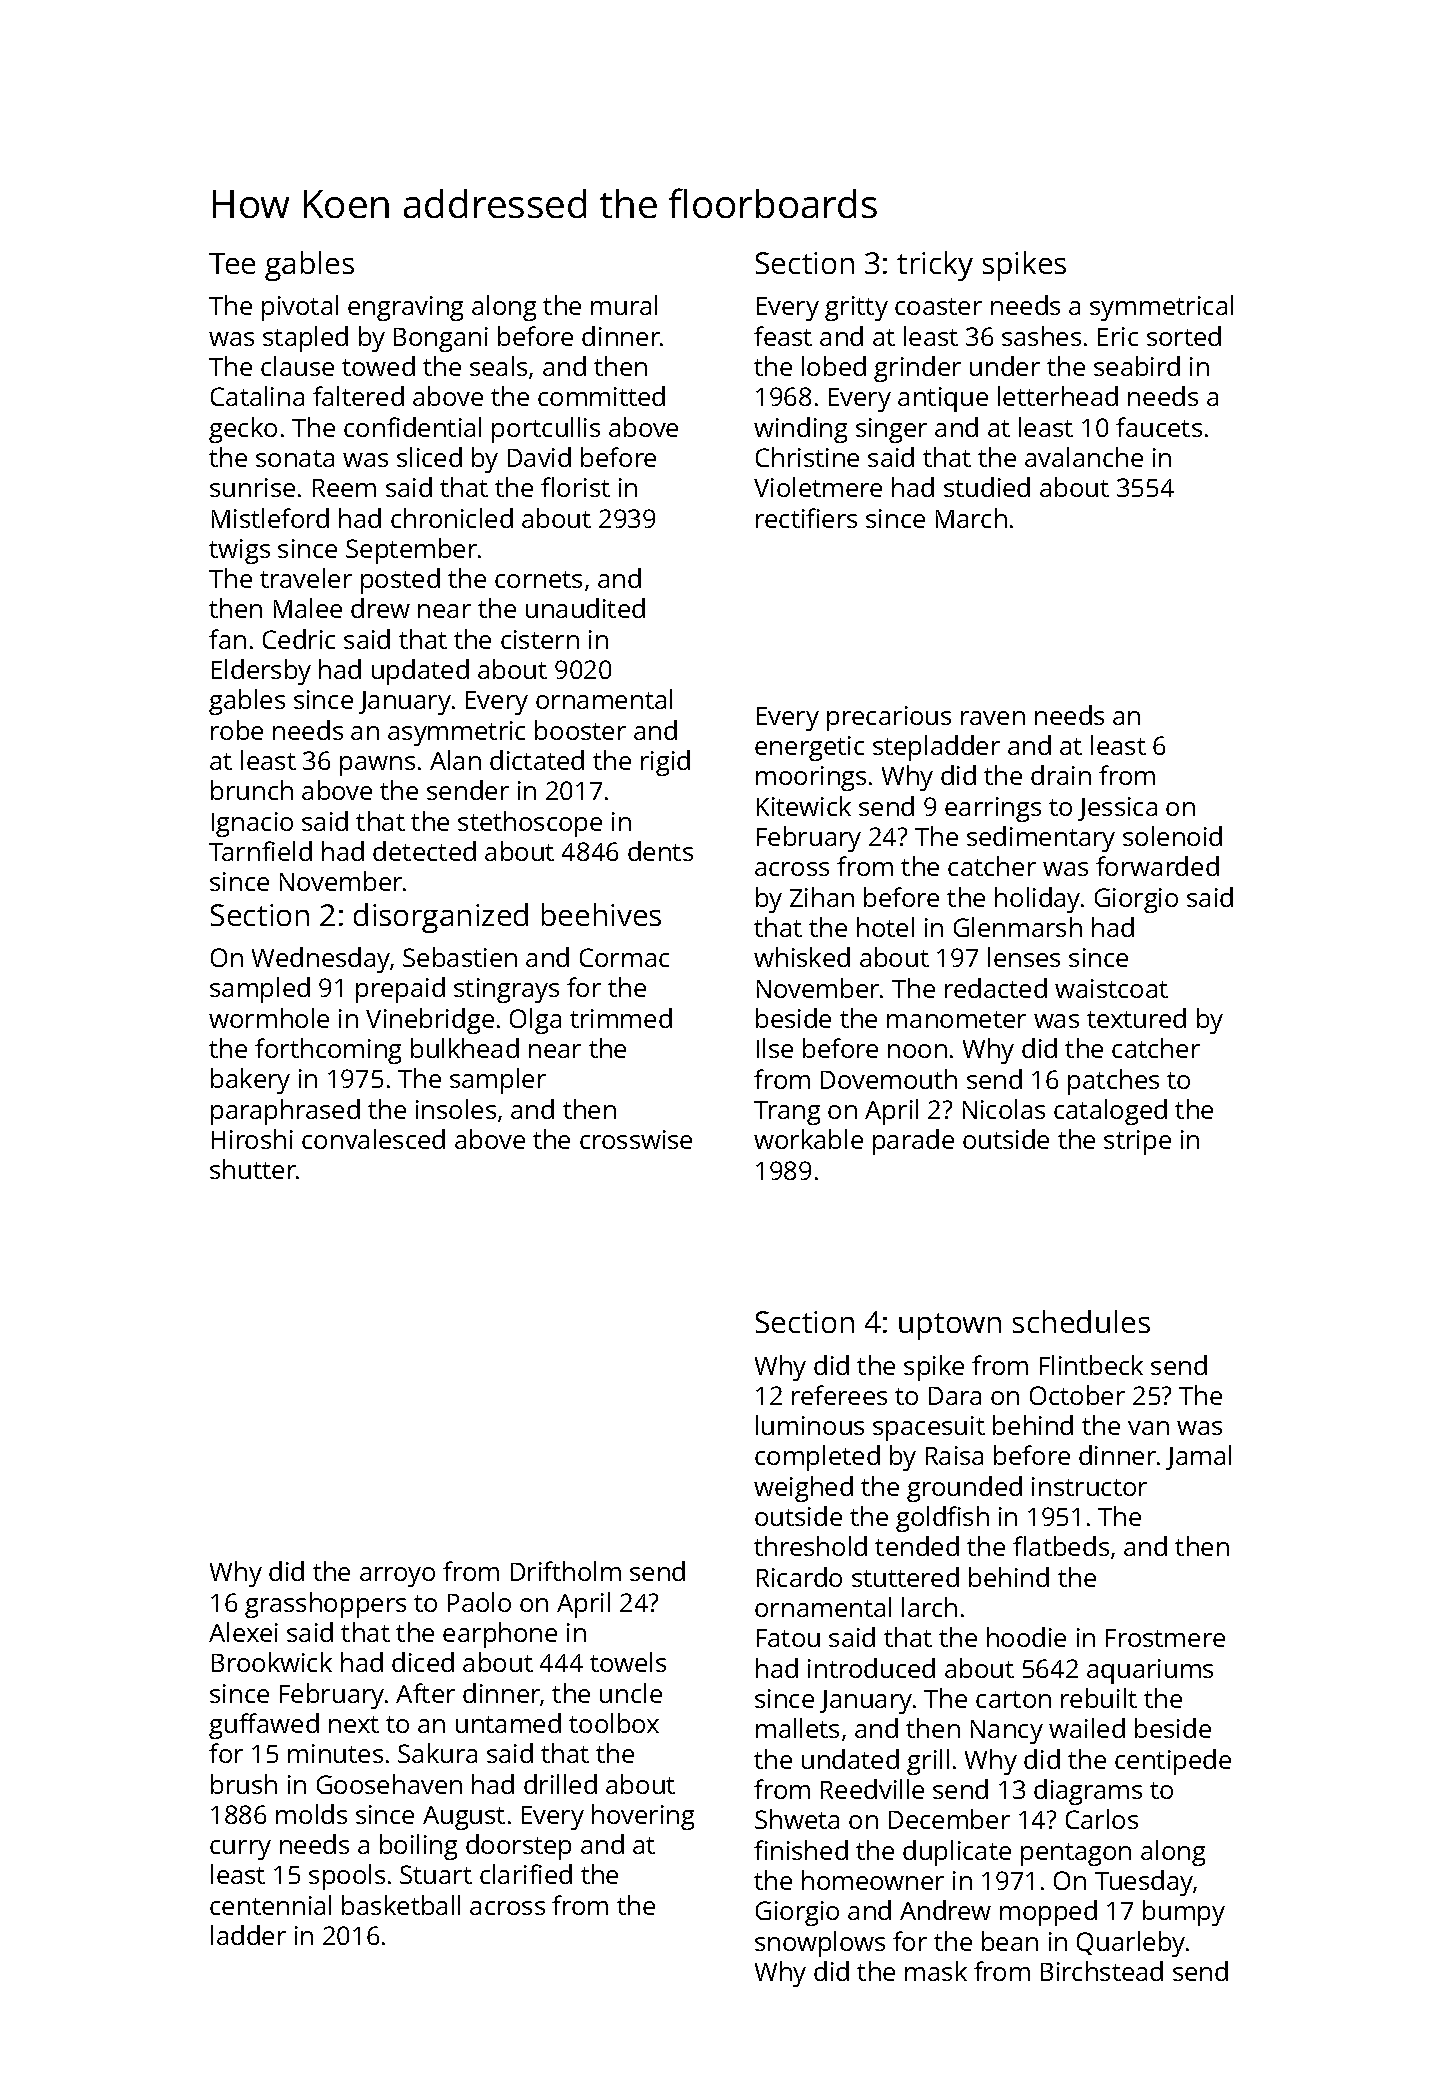 The width and height of the page is (1450, 2100). I want to click on August, so click(464, 1818).
